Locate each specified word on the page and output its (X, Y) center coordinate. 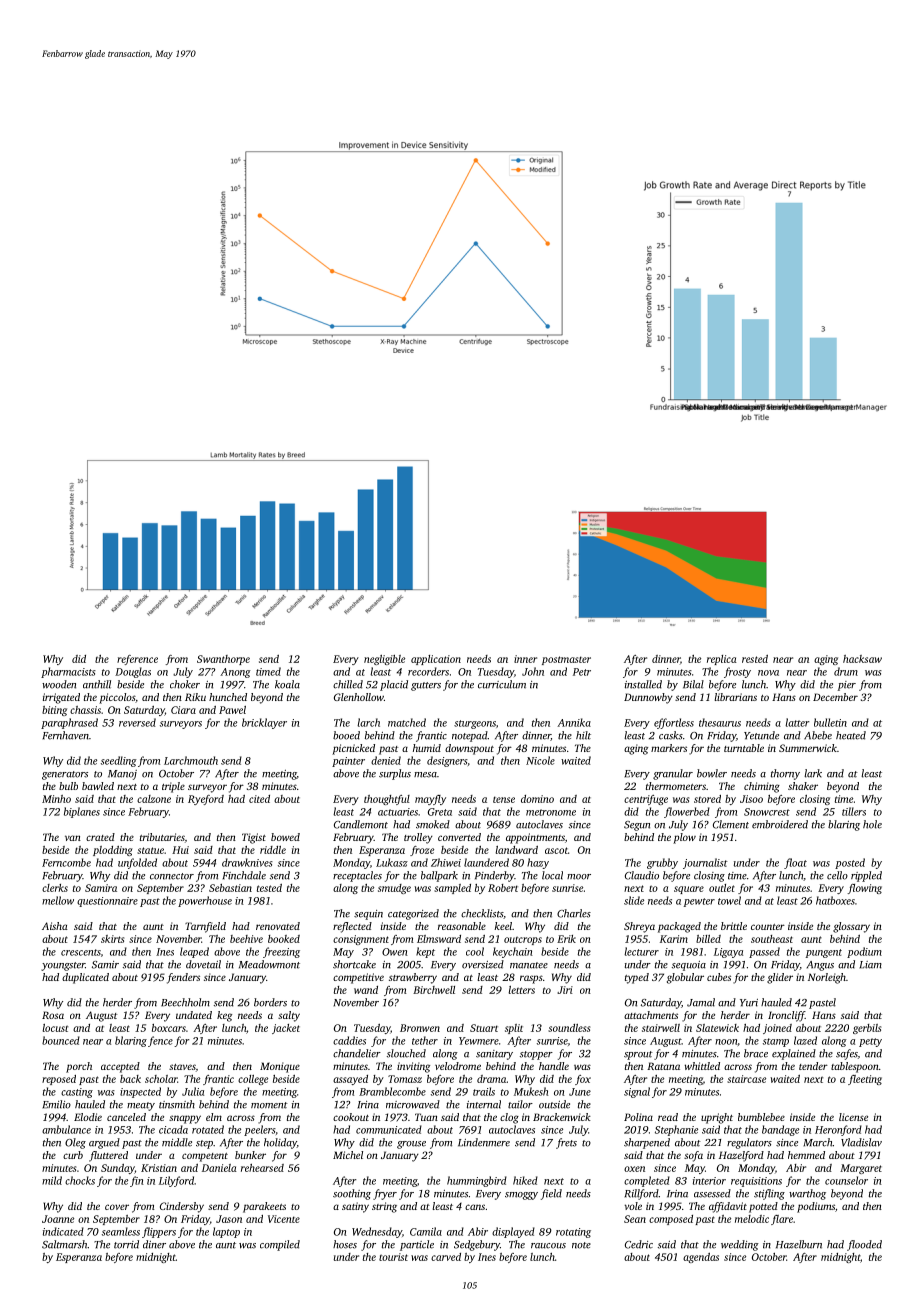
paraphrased (69, 723)
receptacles (357, 876)
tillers (854, 811)
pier (847, 686)
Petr (582, 672)
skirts (112, 939)
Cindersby (182, 1207)
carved (446, 1257)
